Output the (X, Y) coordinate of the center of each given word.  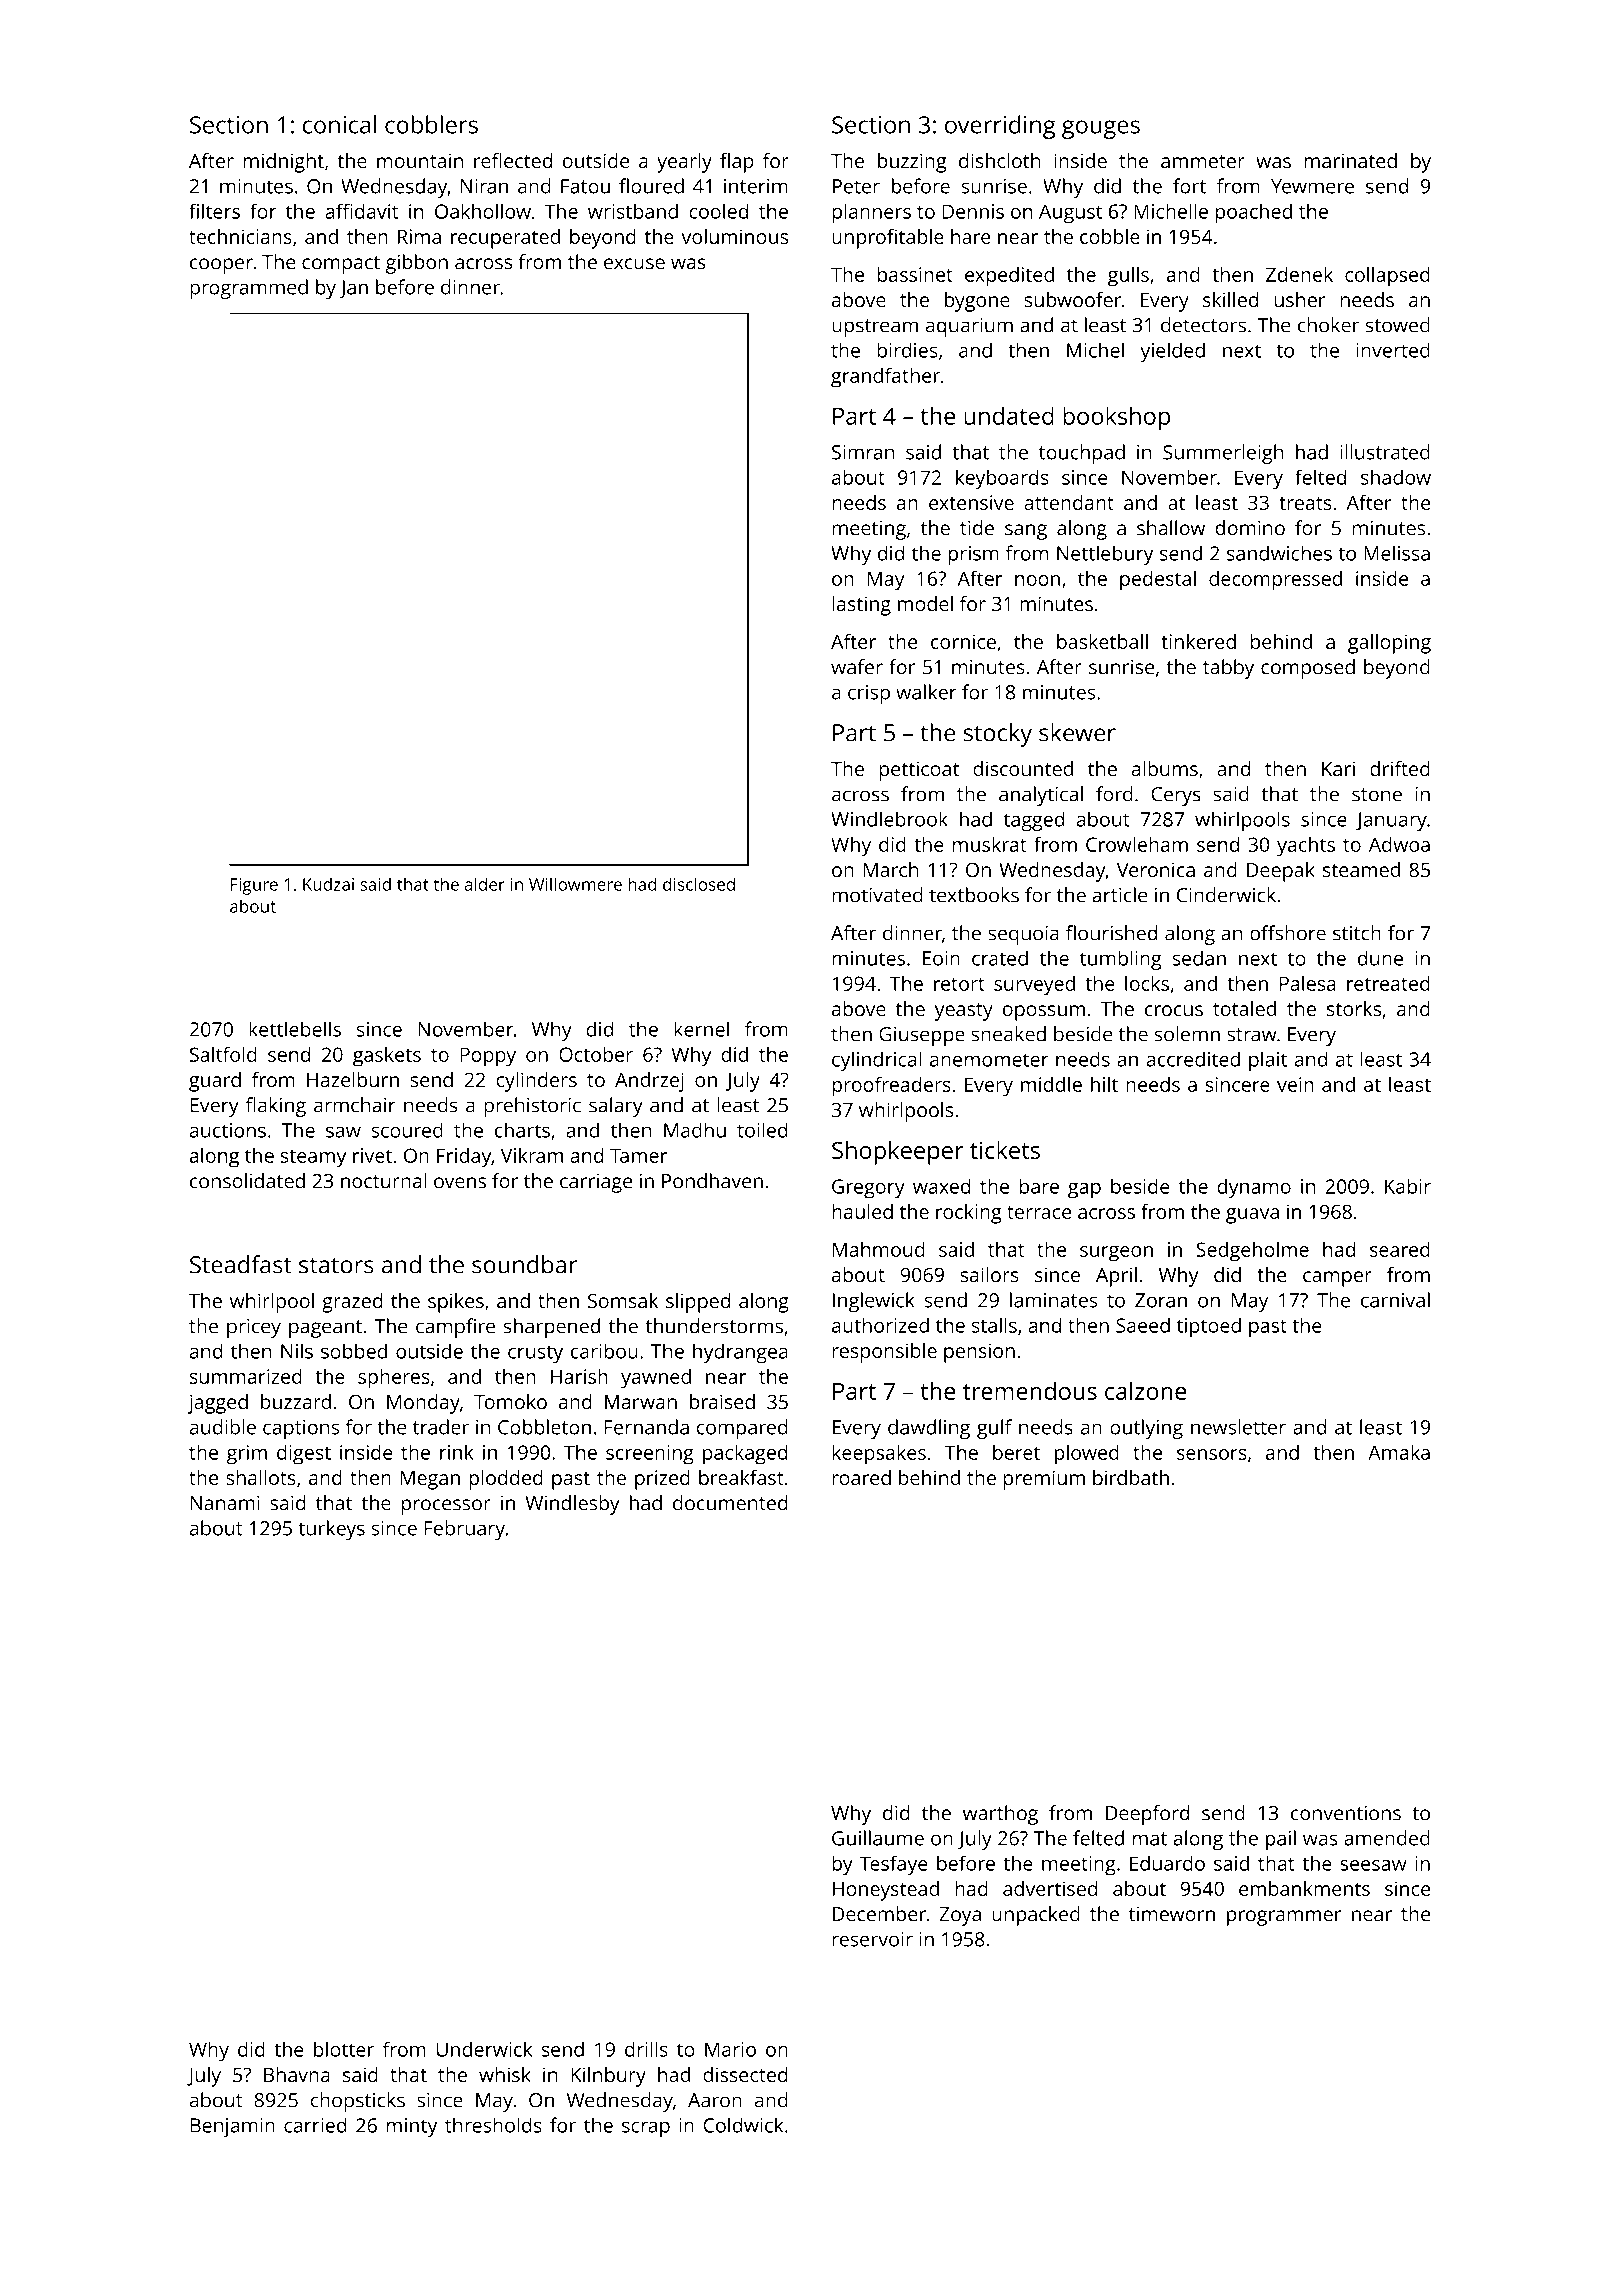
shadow (1396, 477)
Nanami (225, 1503)
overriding (1000, 127)
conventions (1346, 1813)
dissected (745, 2074)
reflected (513, 160)
